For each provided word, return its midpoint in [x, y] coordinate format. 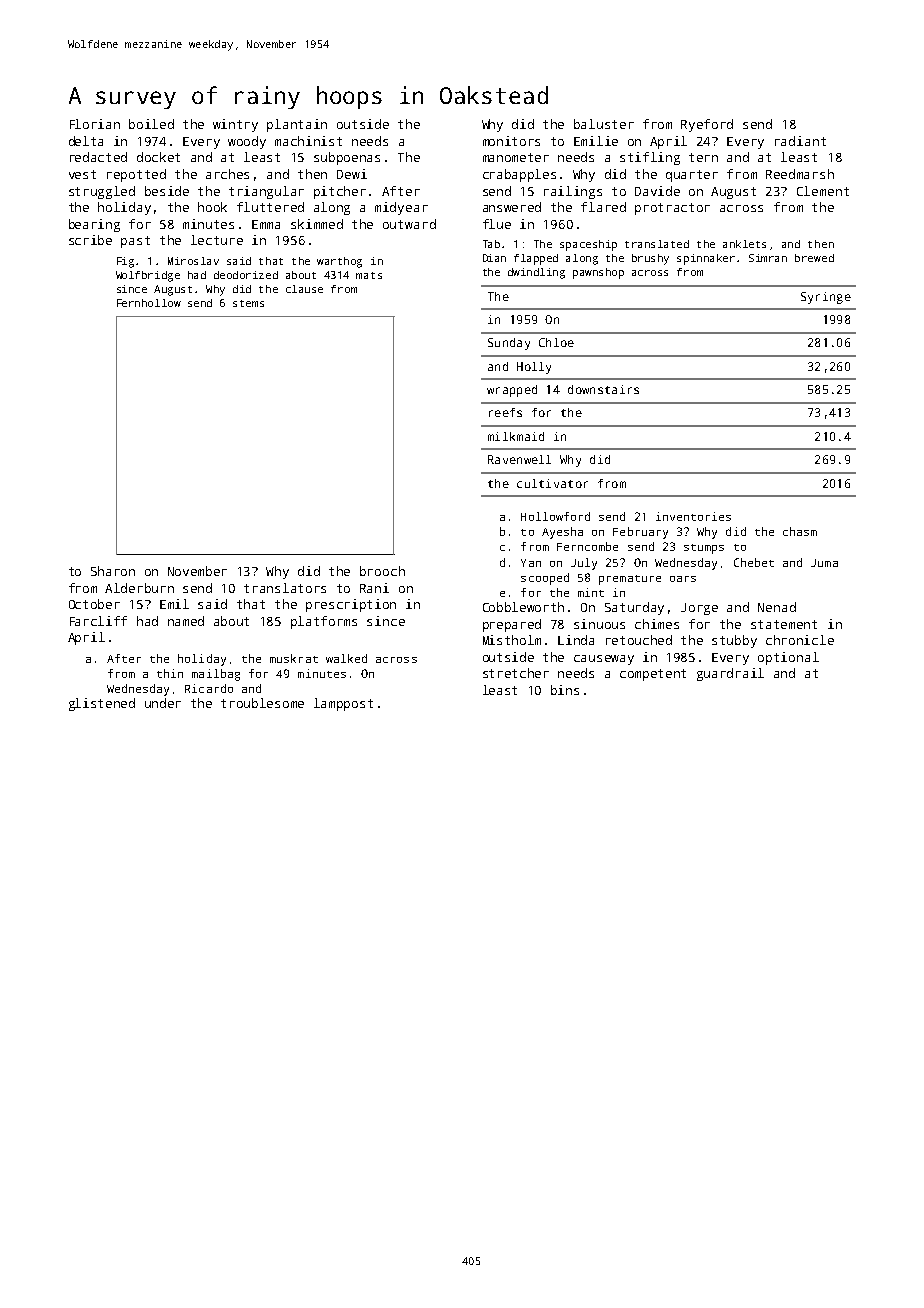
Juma [824, 563]
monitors [511, 141]
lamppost [343, 704]
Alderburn [139, 588]
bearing [94, 225]
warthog [339, 262]
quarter [692, 176]
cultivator [552, 483]
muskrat [294, 658]
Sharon [113, 571]
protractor [672, 209]
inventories [693, 516]
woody [247, 142]
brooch [382, 571]
